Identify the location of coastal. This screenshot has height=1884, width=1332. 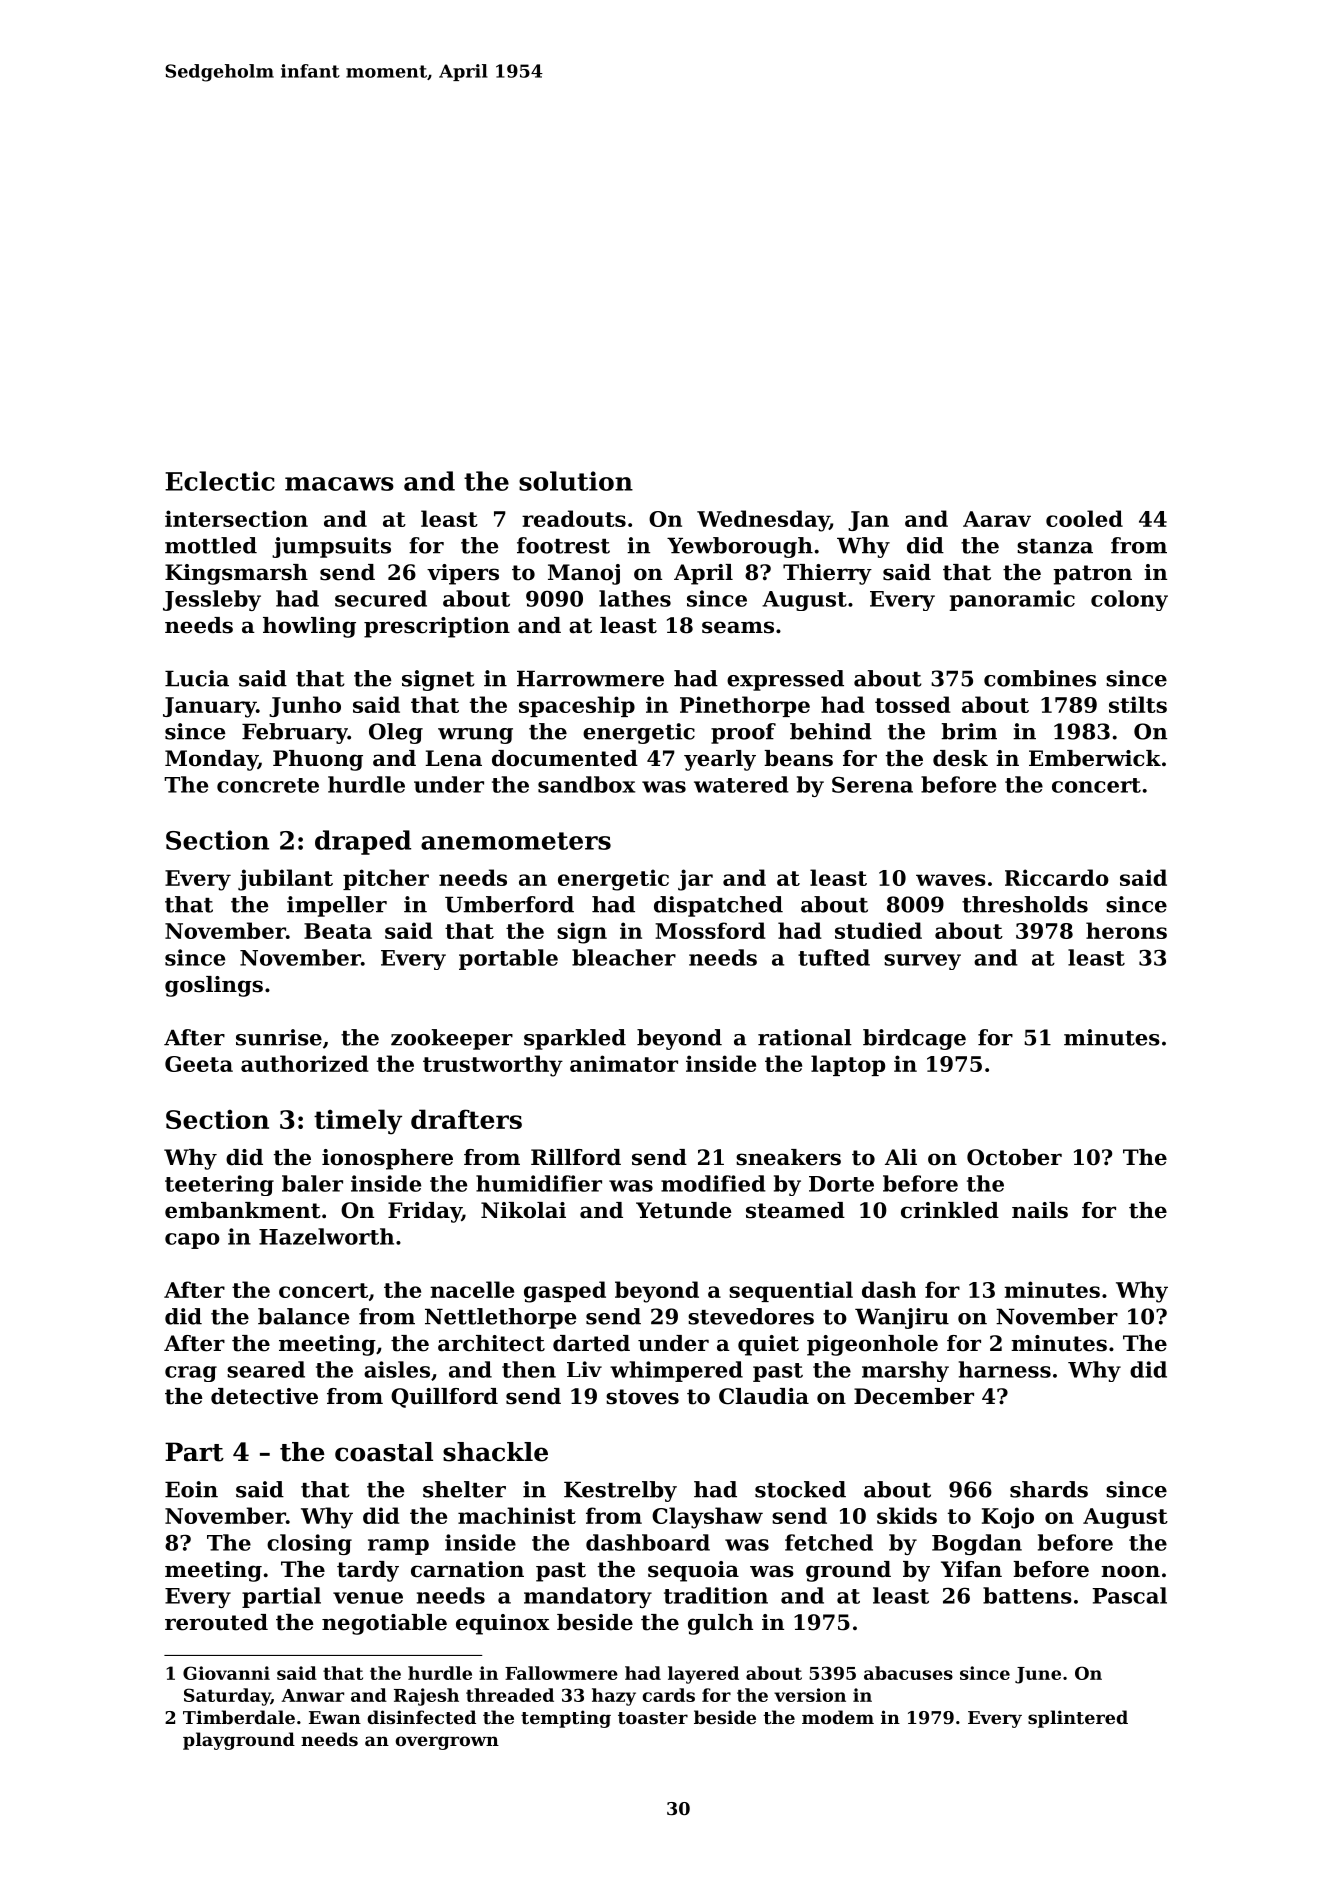
(384, 1452).
